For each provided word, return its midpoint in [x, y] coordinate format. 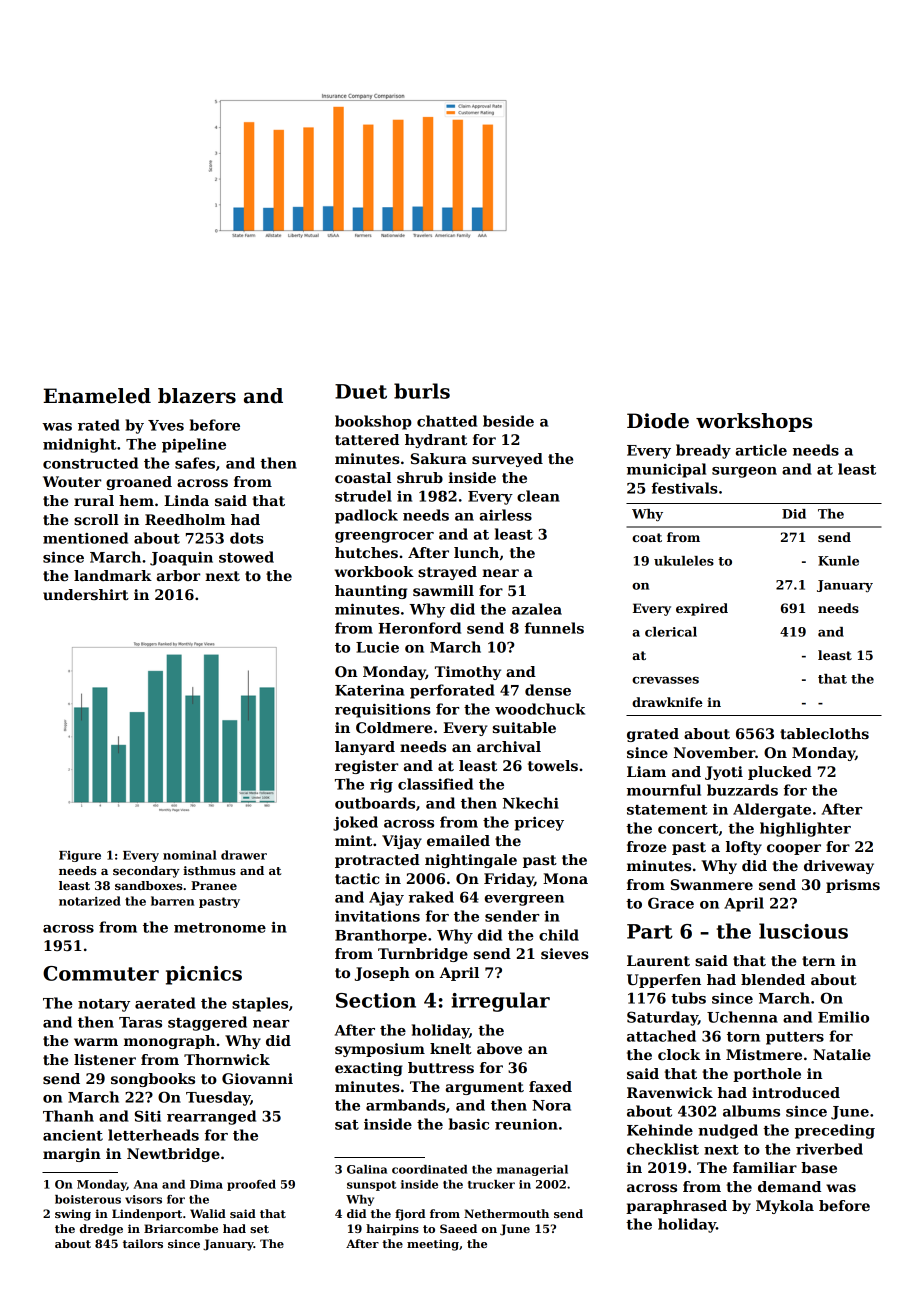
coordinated [429, 1169]
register [366, 767]
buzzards [742, 790]
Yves [166, 425]
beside [508, 421]
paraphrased [676, 1207]
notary [104, 1005]
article [761, 450]
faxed [550, 1086]
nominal [190, 855]
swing [73, 1215]
